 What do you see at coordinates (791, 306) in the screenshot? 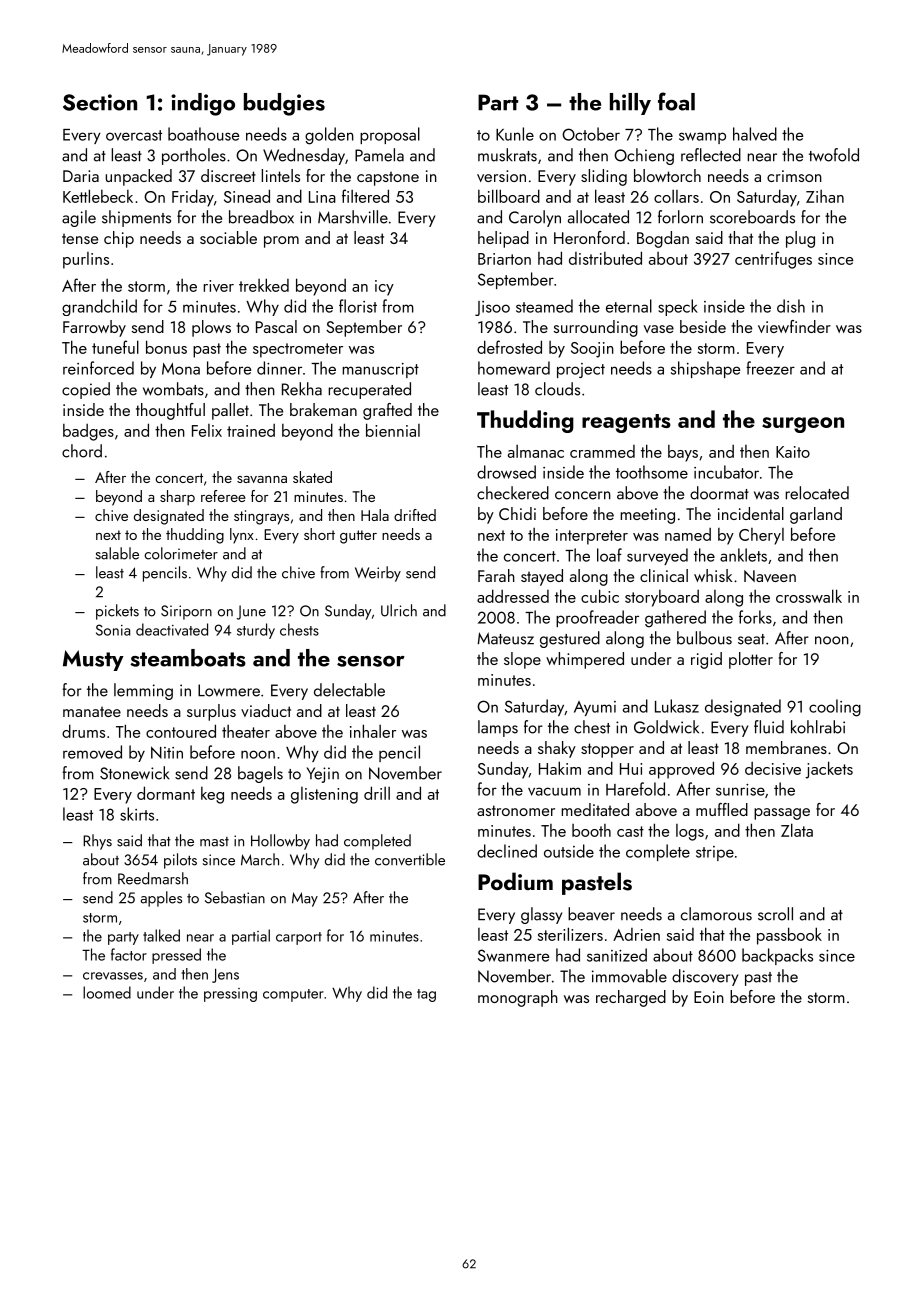
I see `dish` at bounding box center [791, 306].
